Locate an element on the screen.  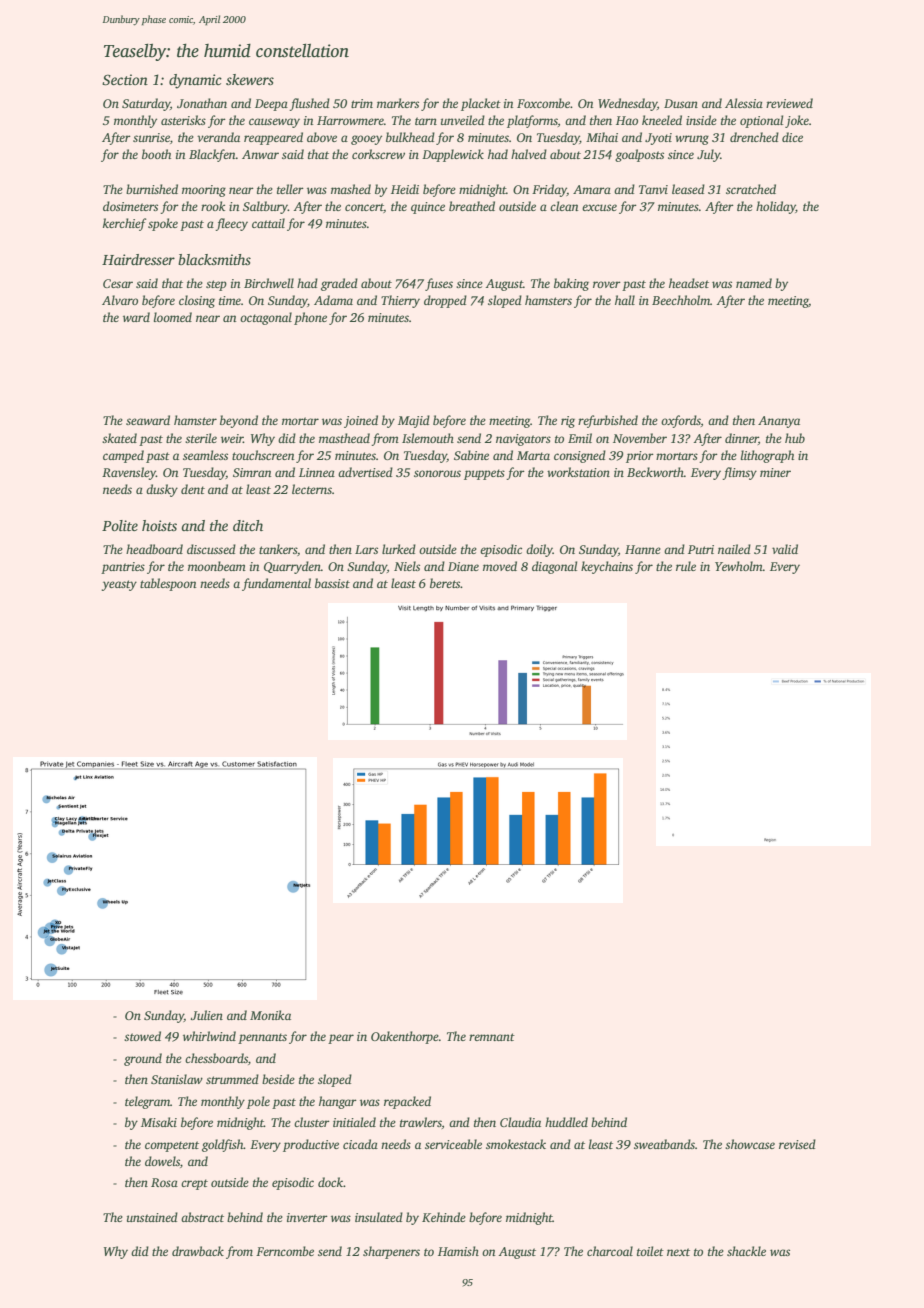
Dusan is located at coordinates (681, 103).
